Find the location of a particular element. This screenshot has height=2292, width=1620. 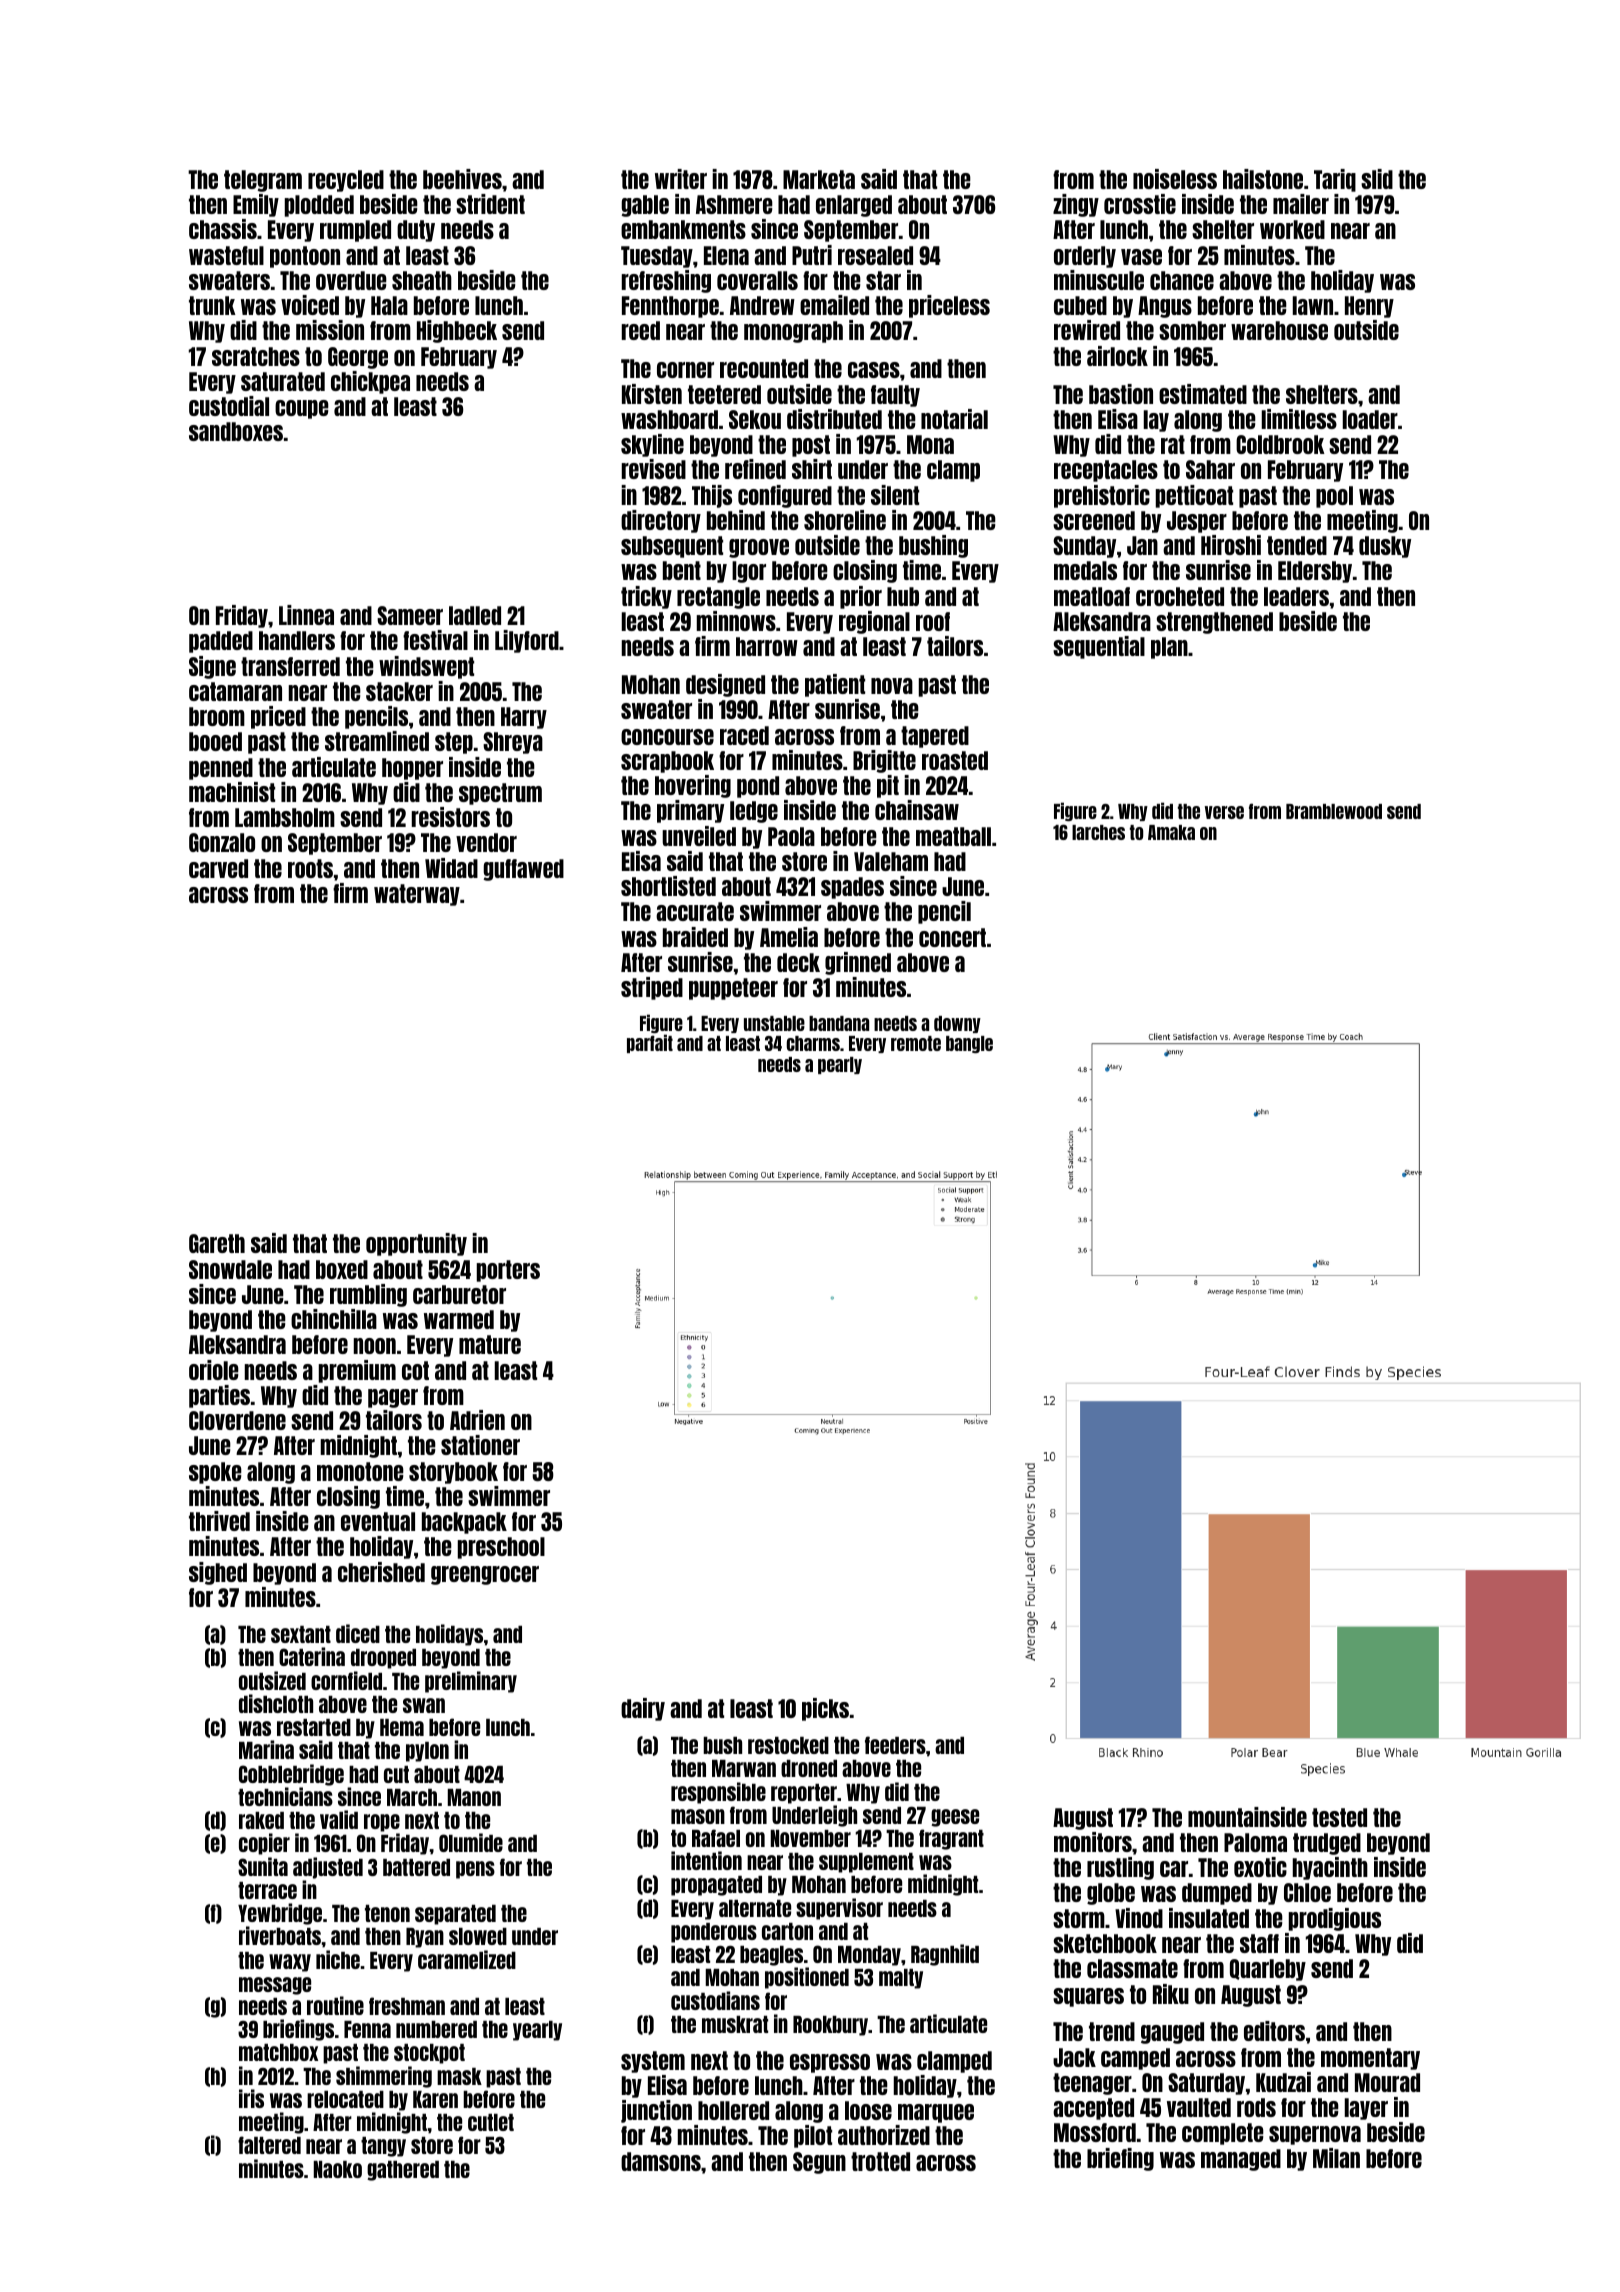

stacker is located at coordinates (399, 691).
